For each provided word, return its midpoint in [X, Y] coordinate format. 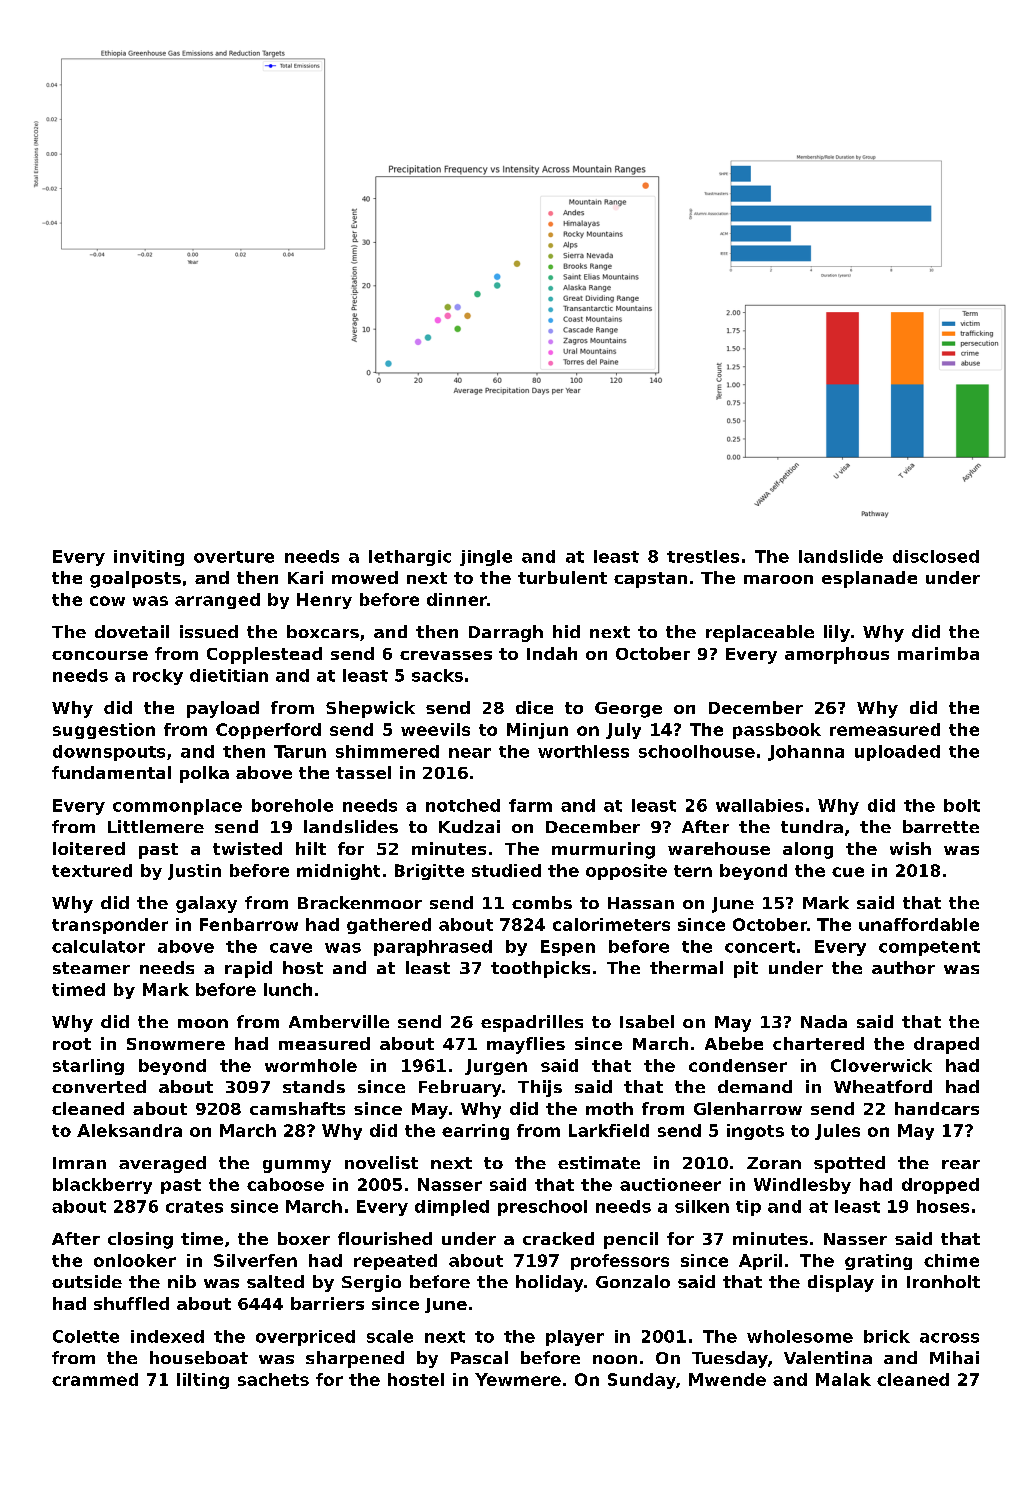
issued [209, 631]
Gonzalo [633, 1281]
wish [910, 848]
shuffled [131, 1303]
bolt [962, 805]
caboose [285, 1184]
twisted [247, 848]
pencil [631, 1240]
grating [878, 1262]
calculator [98, 946]
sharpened [355, 1359]
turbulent [562, 577]
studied [506, 870]
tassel [363, 772]
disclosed [936, 556]
